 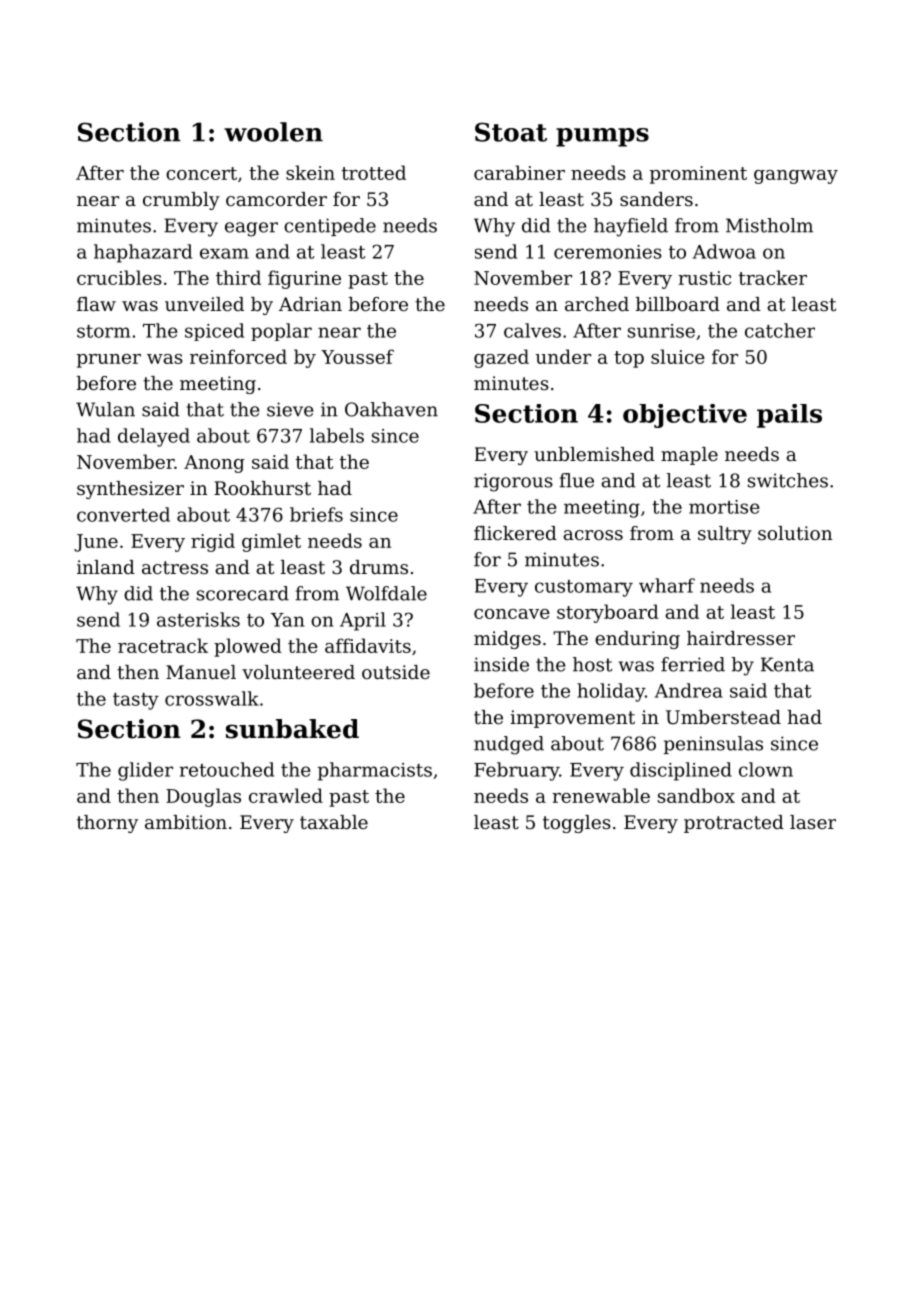 I want to click on trotted, so click(x=374, y=172).
